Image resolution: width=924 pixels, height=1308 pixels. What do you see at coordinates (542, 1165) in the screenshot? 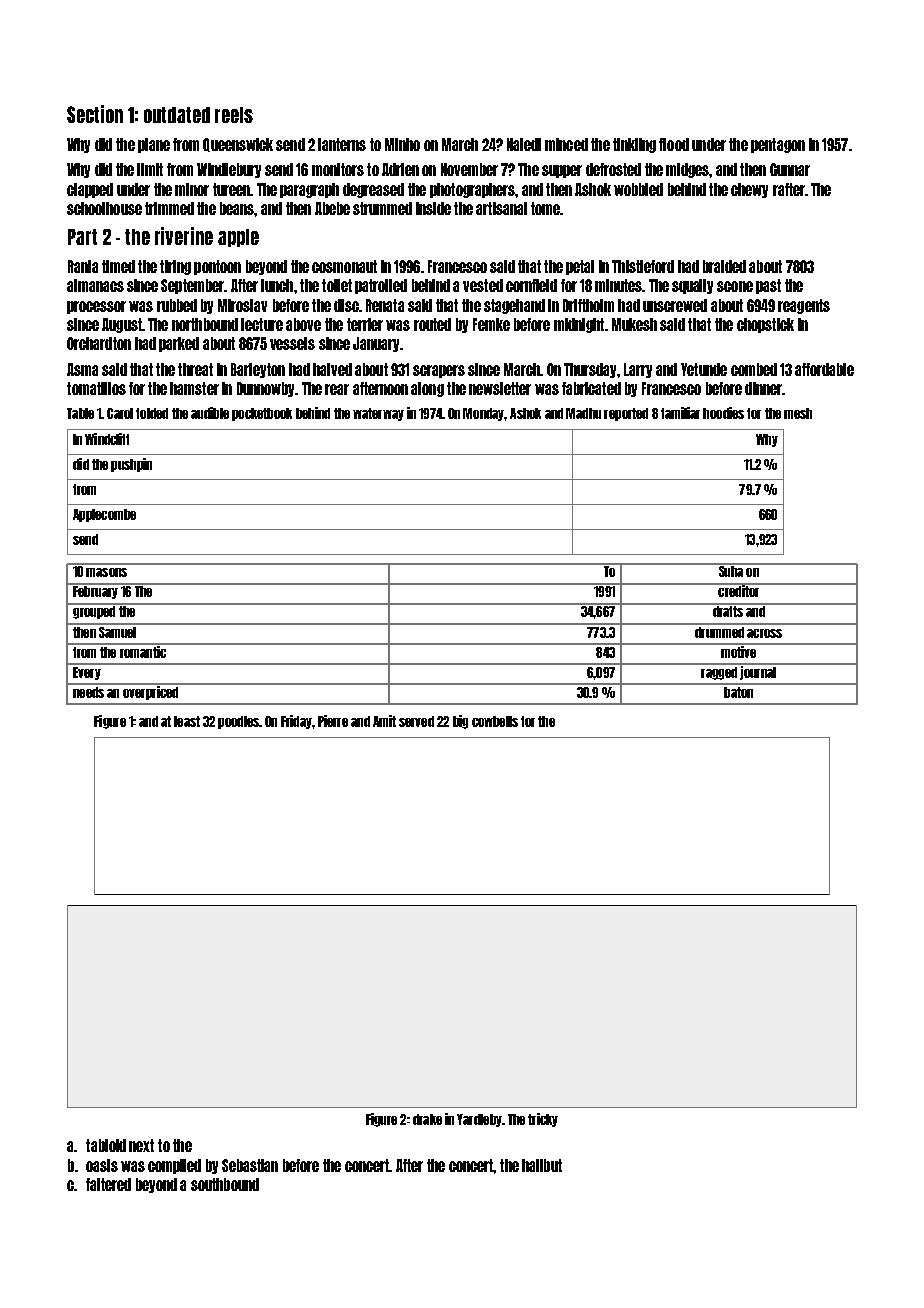
I see `halibut` at bounding box center [542, 1165].
